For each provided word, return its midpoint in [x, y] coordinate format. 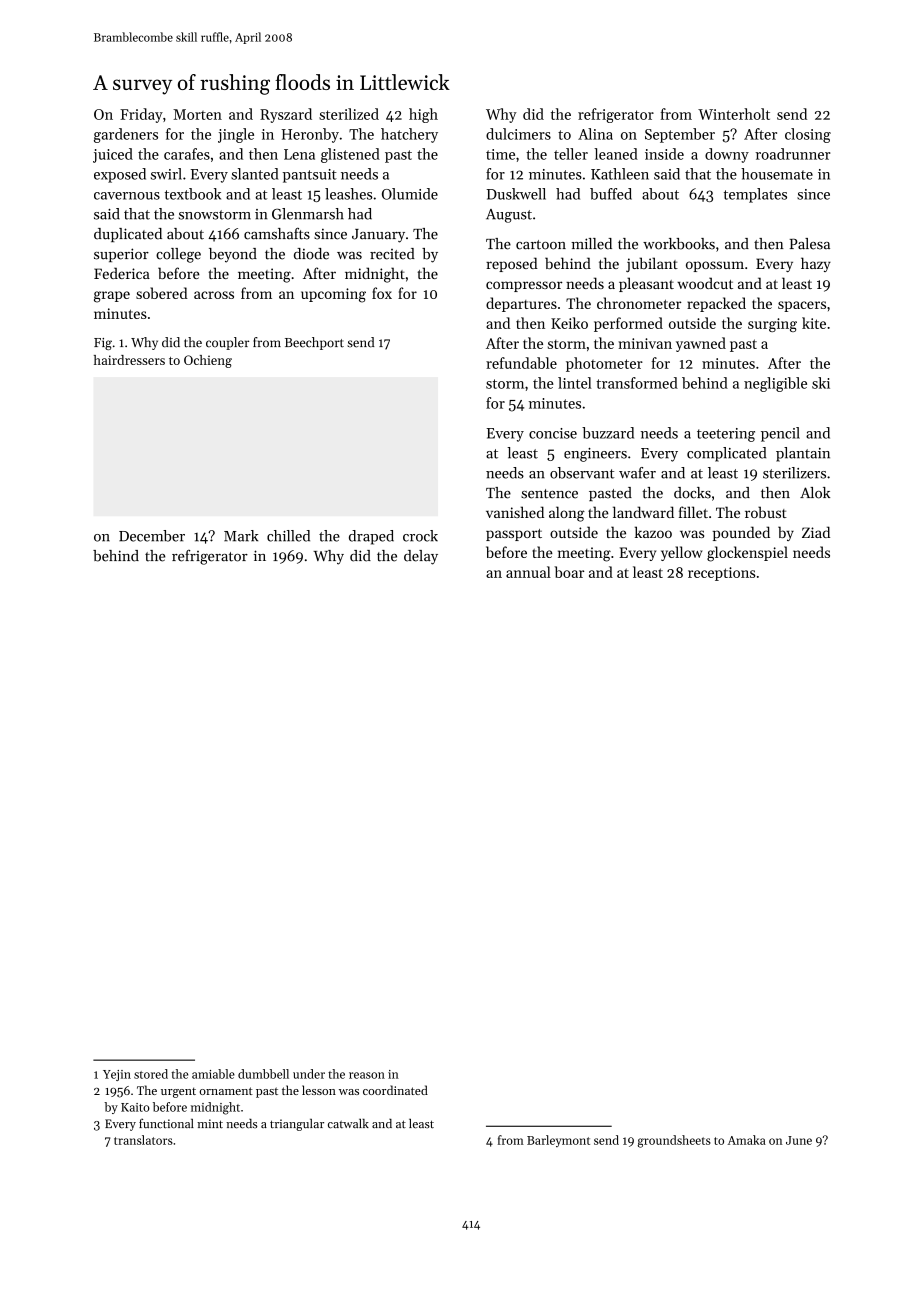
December [152, 536]
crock [420, 536]
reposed [512, 264]
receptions [721, 574]
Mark [241, 536]
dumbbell [263, 1074]
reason [367, 1075]
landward [643, 512]
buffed [611, 194]
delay [421, 557]
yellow [681, 553]
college [178, 255]
